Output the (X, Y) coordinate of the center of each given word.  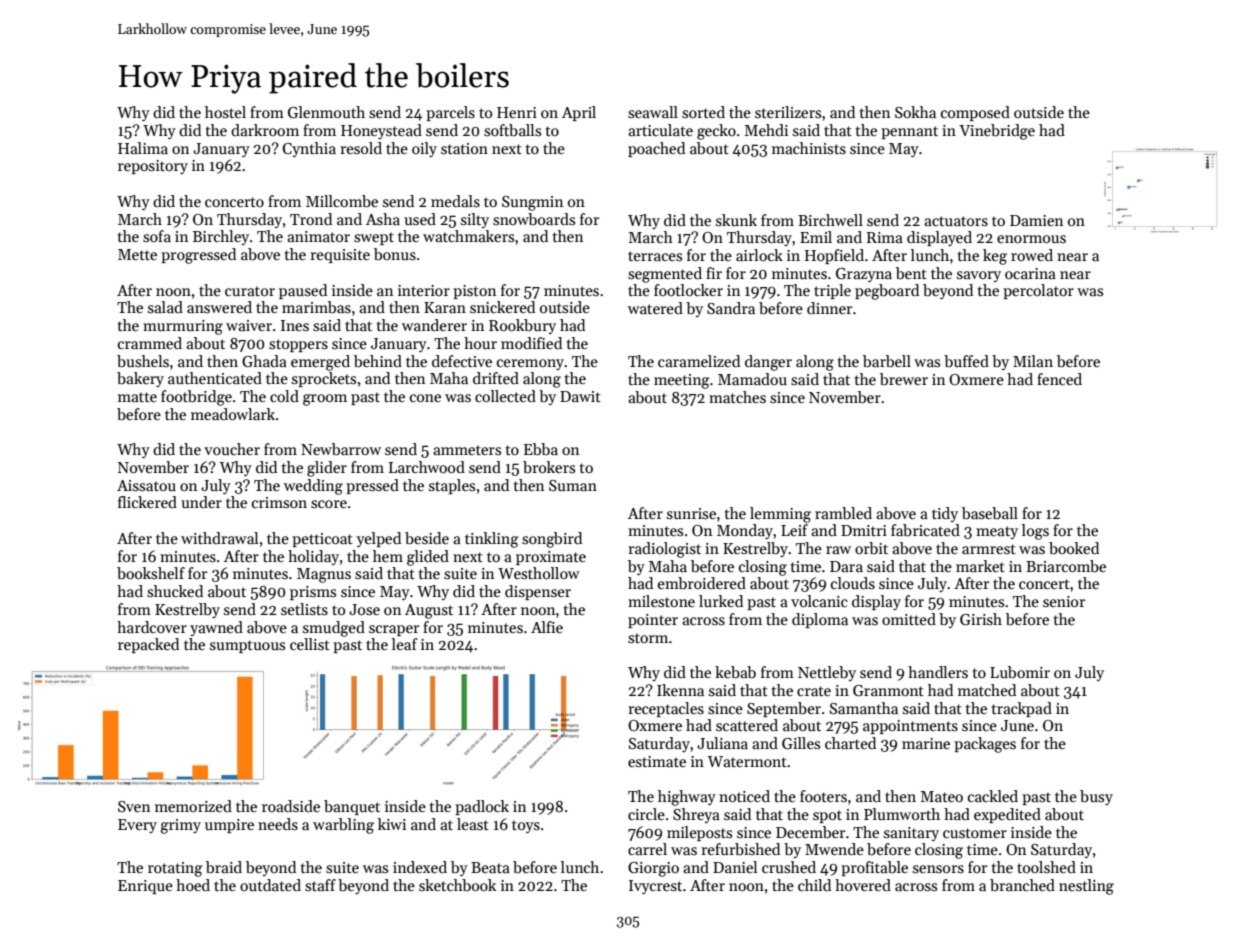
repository (153, 167)
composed (975, 113)
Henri (517, 112)
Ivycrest (655, 887)
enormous (1031, 239)
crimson (279, 502)
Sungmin (532, 203)
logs (1035, 532)
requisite (340, 256)
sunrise (691, 513)
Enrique (145, 887)
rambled (843, 513)
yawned (216, 628)
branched (1022, 885)
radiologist (664, 550)
